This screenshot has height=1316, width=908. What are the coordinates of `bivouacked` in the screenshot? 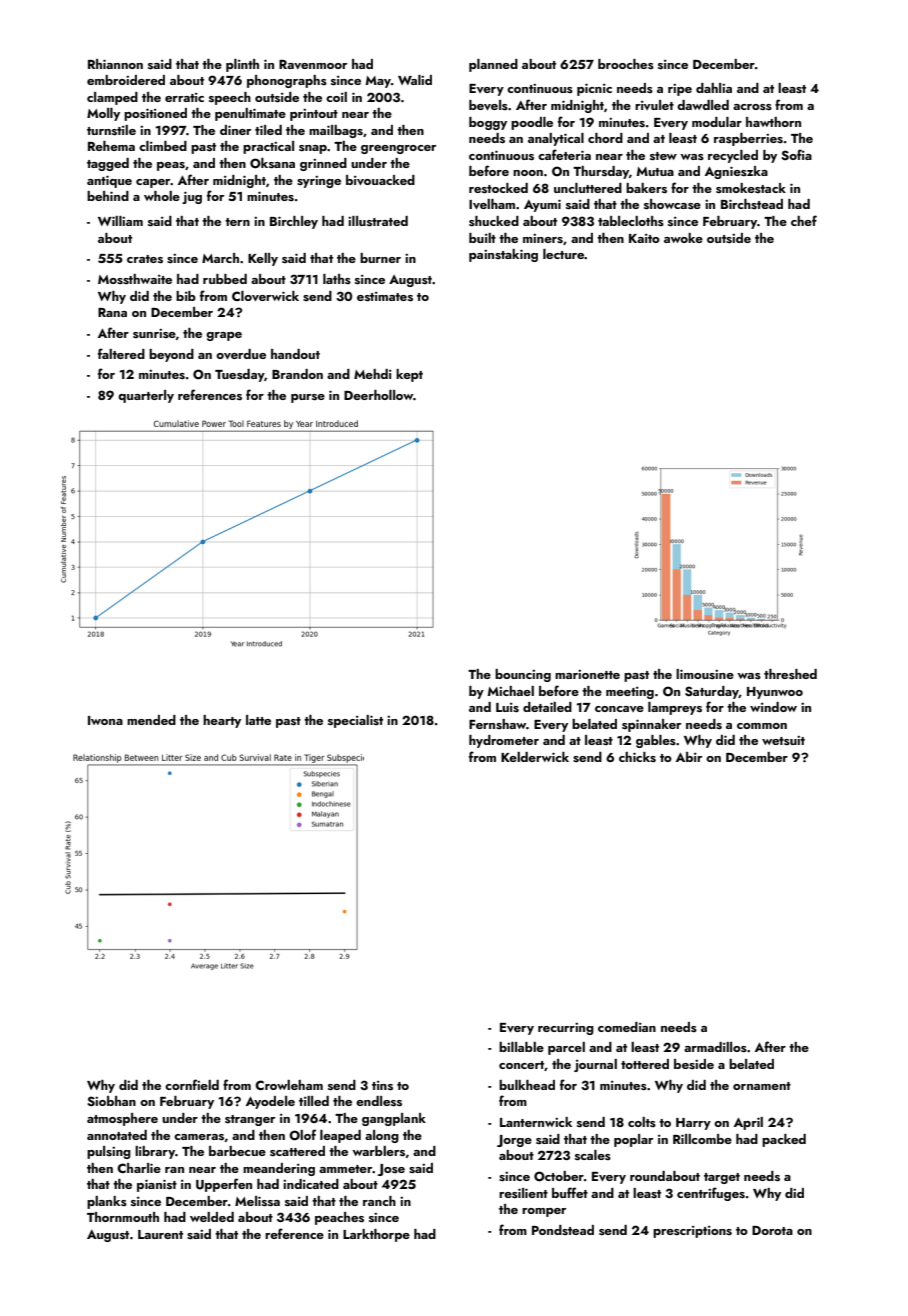 It's located at (380, 180).
